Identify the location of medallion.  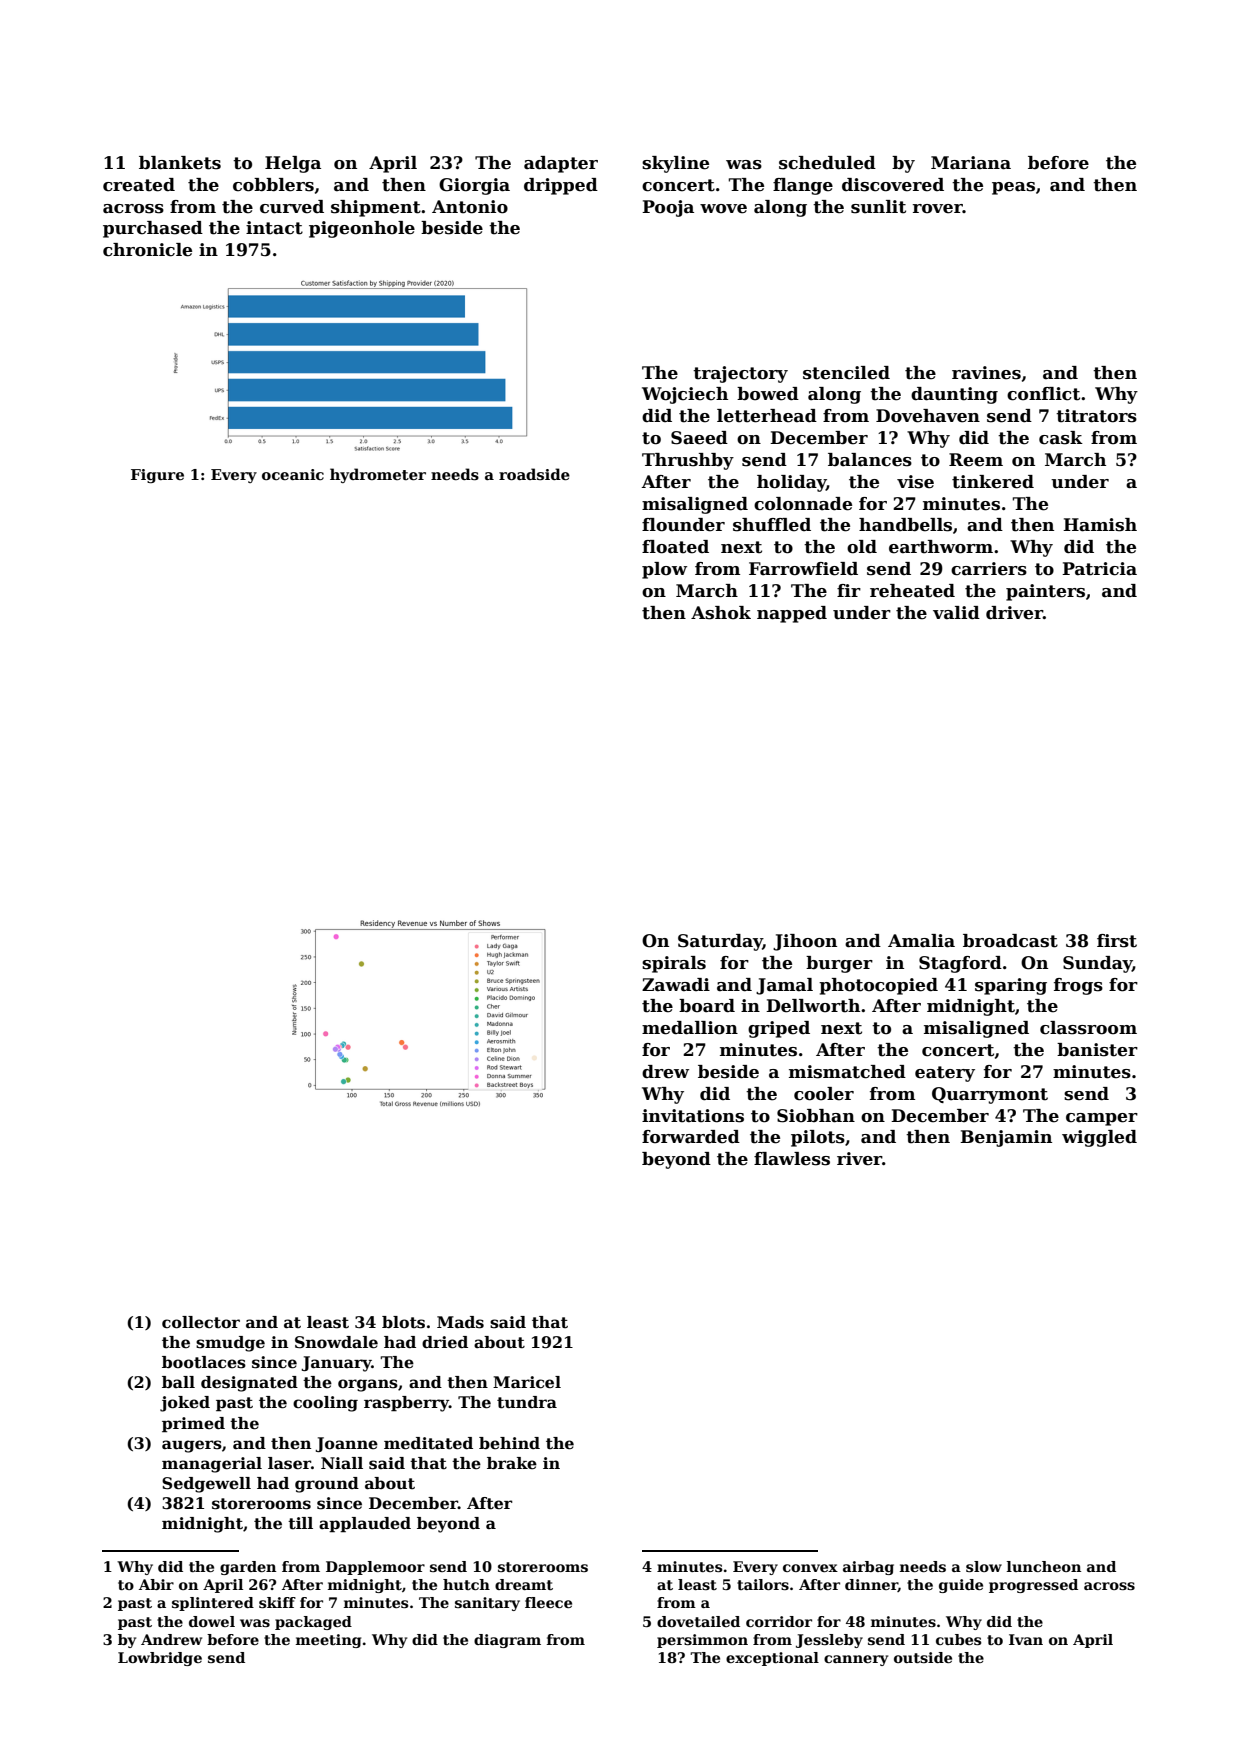
(690, 1028).
